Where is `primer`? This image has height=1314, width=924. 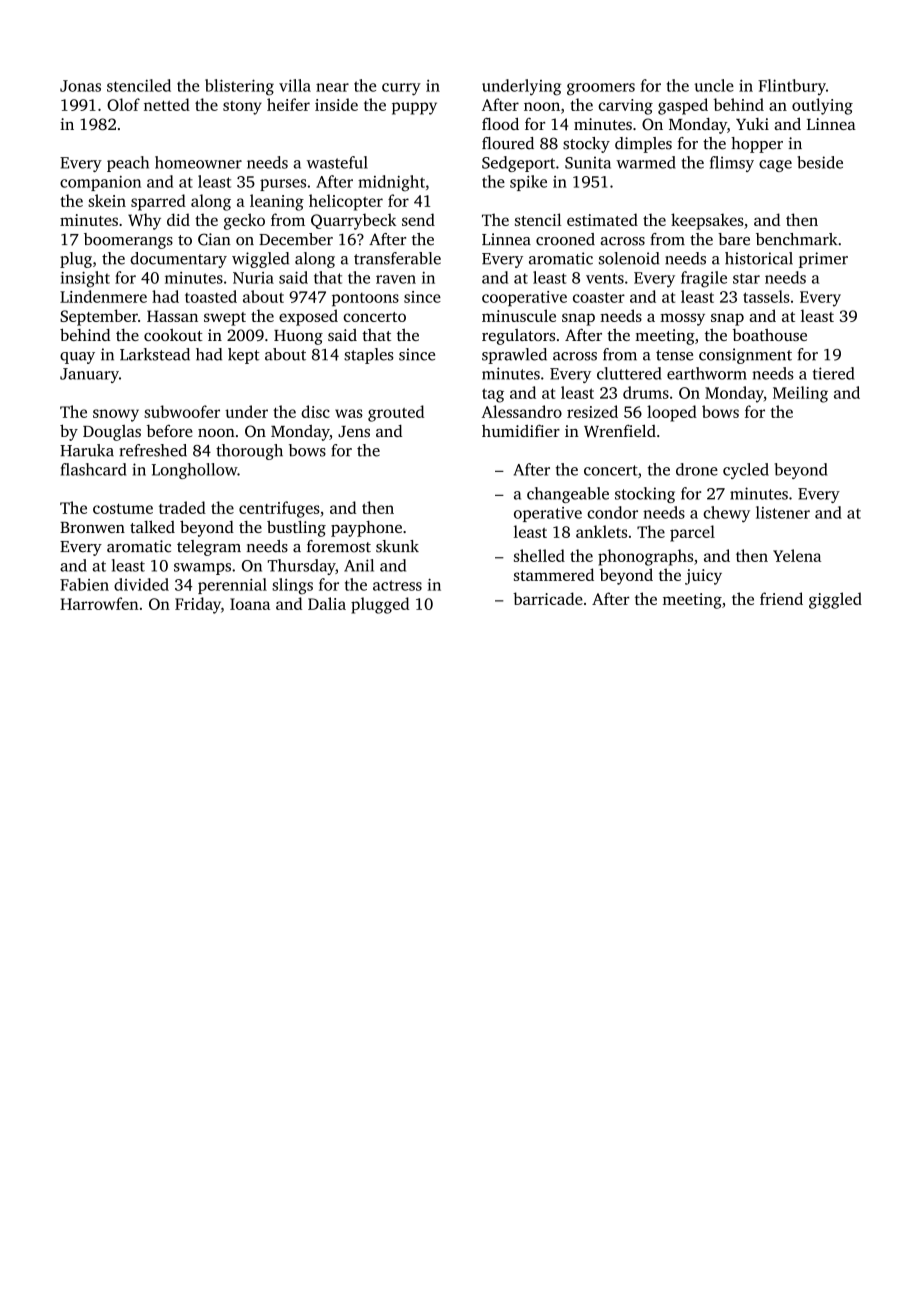
primer is located at coordinates (823, 260).
